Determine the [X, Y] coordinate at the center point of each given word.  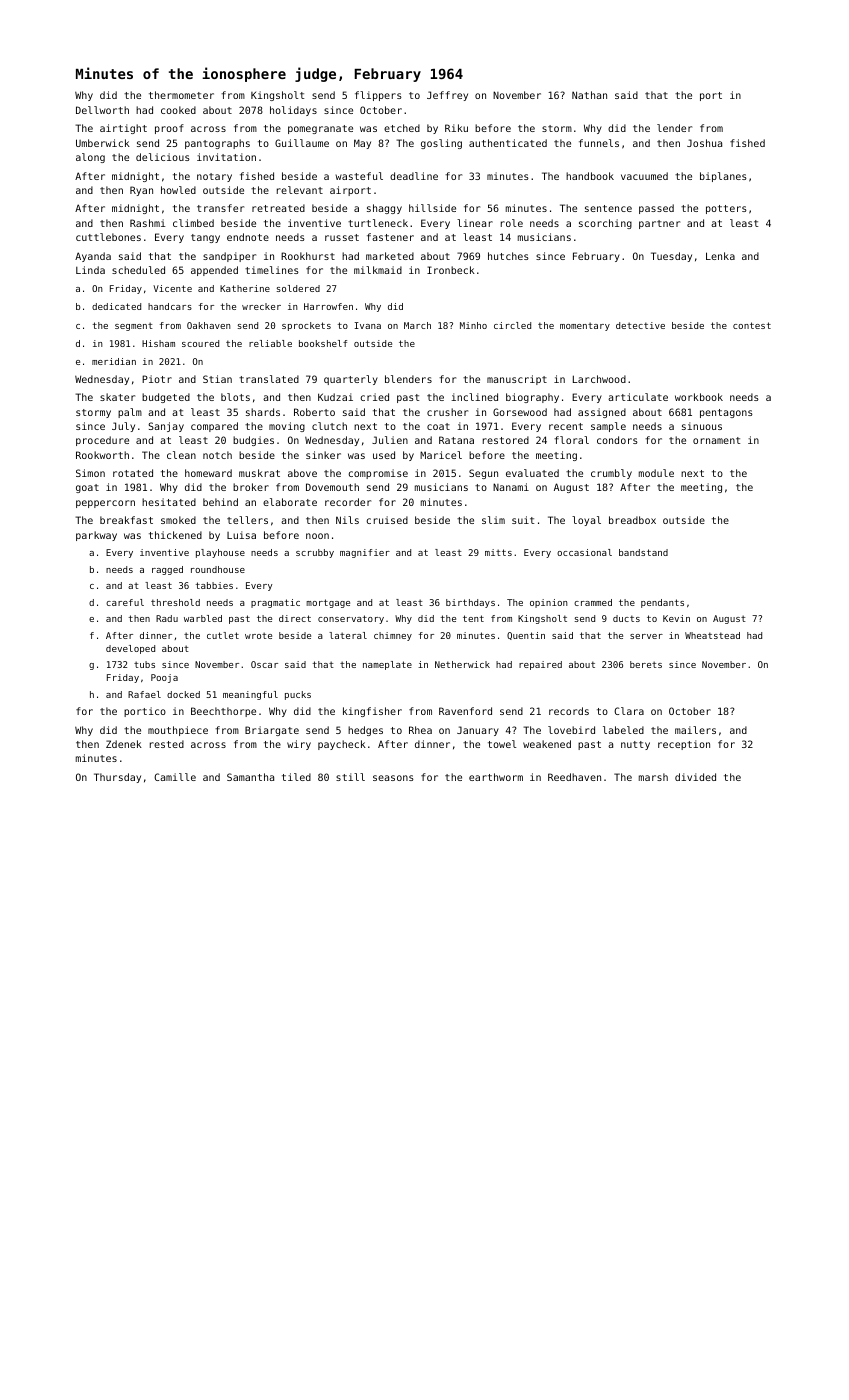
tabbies [214, 585]
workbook [699, 397]
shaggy [384, 209]
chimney [393, 636]
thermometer [181, 95]
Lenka [720, 256]
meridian [114, 361]
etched [402, 128]
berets [646, 664]
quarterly [351, 380]
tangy [205, 238]
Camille [175, 777]
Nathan [589, 95]
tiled [296, 777]
